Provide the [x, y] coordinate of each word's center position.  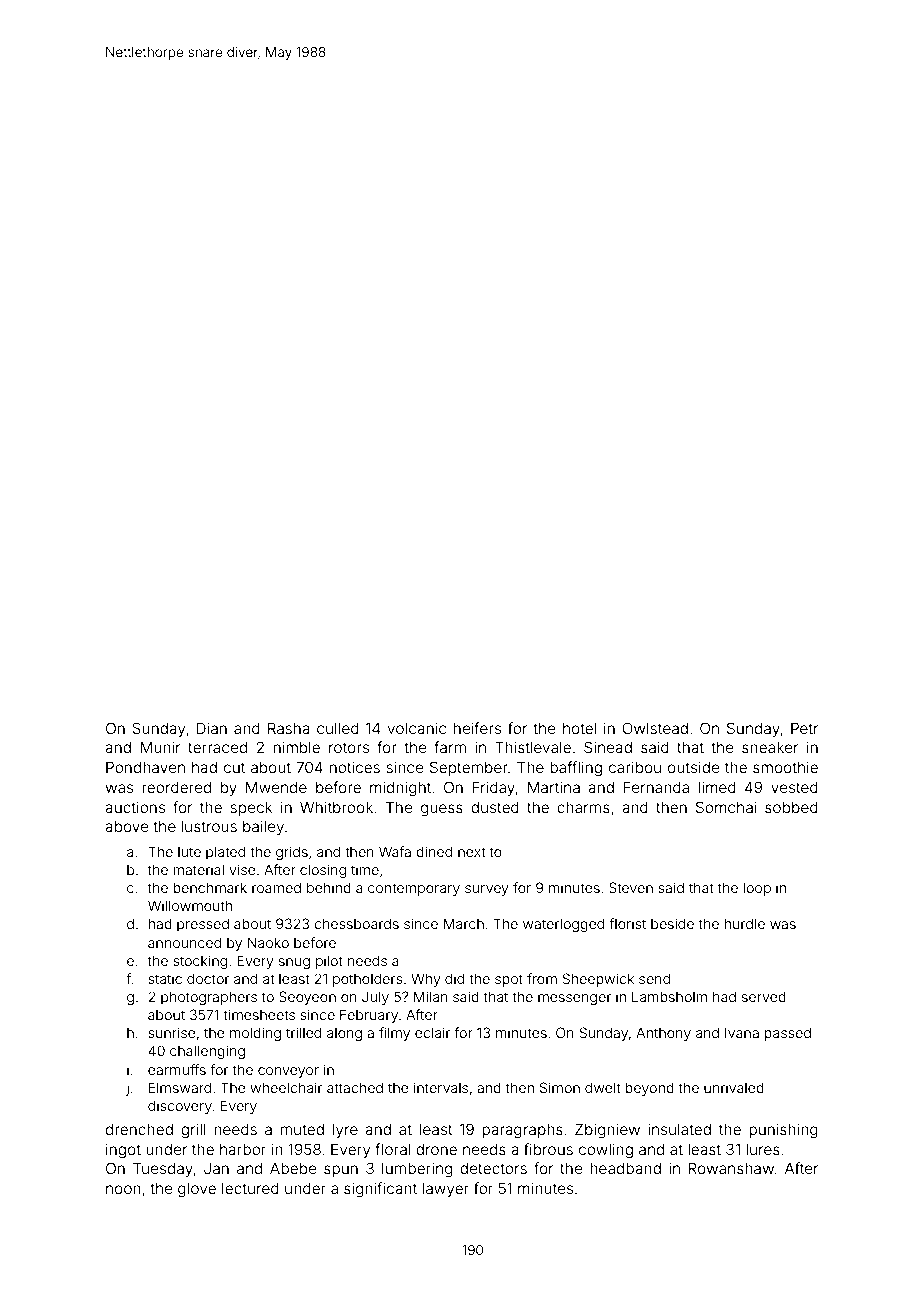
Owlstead [655, 728]
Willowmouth [190, 905]
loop [757, 889]
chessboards [356, 923]
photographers [209, 998]
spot [509, 980]
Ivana [742, 1032]
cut [234, 767]
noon [123, 1189]
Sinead [608, 747]
